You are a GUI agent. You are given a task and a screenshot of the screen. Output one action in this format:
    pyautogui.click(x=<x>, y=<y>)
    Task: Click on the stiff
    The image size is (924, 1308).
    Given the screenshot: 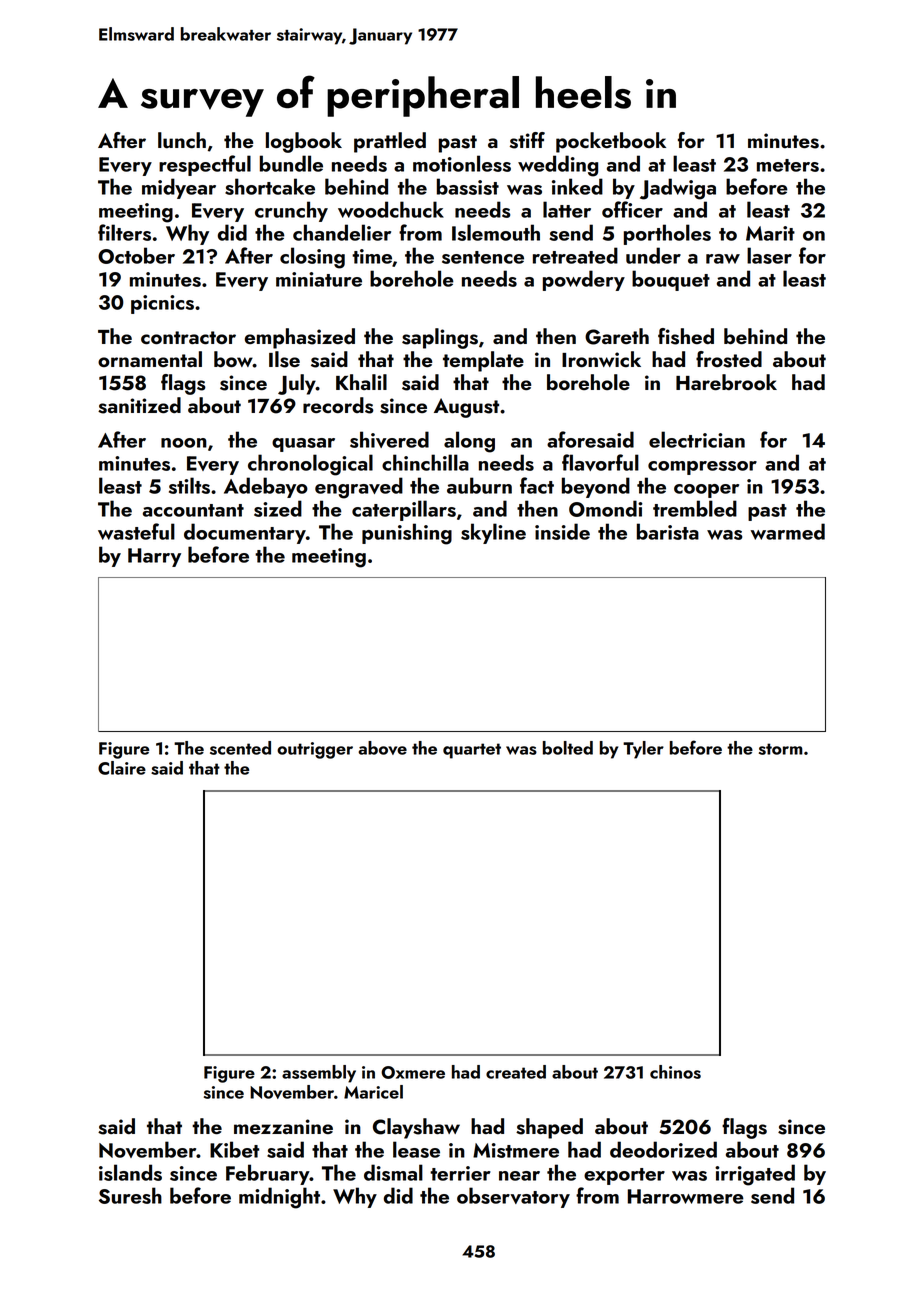 What is the action you would take?
    pyautogui.click(x=527, y=140)
